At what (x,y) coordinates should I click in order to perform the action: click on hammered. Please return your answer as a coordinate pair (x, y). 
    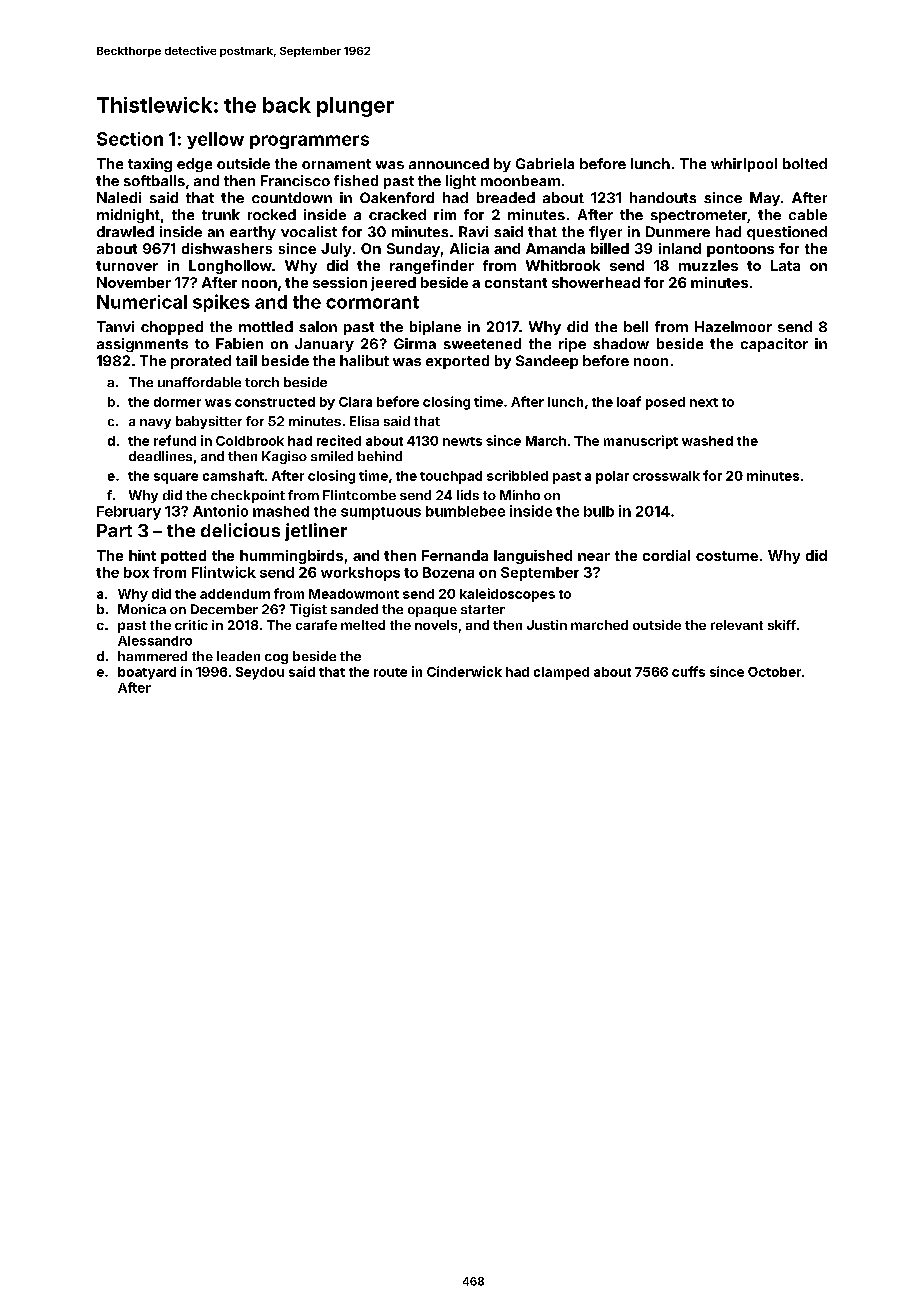
    Looking at the image, I should click on (152, 656).
